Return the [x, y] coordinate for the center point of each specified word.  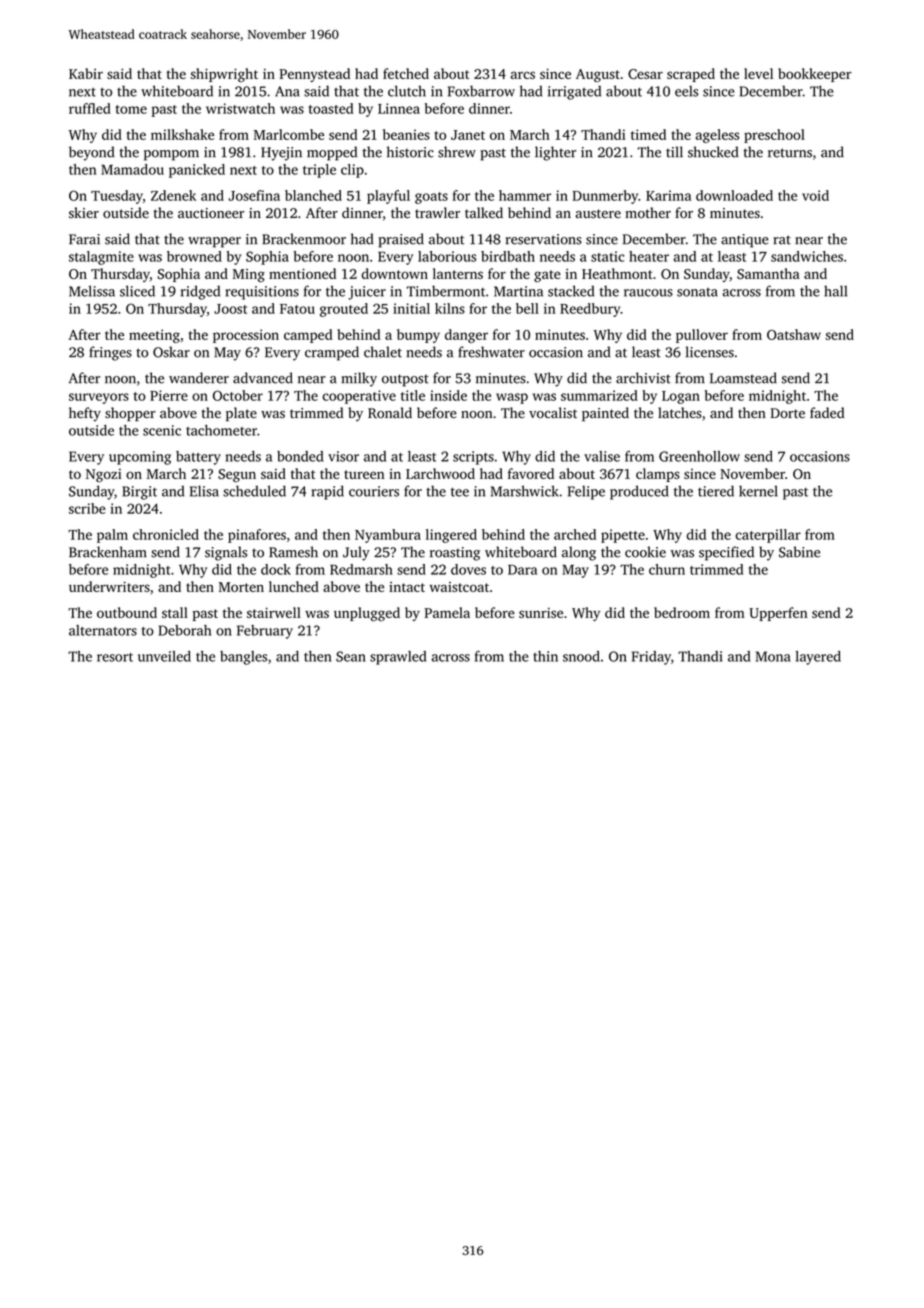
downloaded [734, 195]
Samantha [768, 273]
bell [527, 308]
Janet [468, 135]
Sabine [799, 552]
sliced [137, 291]
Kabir [86, 73]
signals [226, 553]
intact [407, 587]
